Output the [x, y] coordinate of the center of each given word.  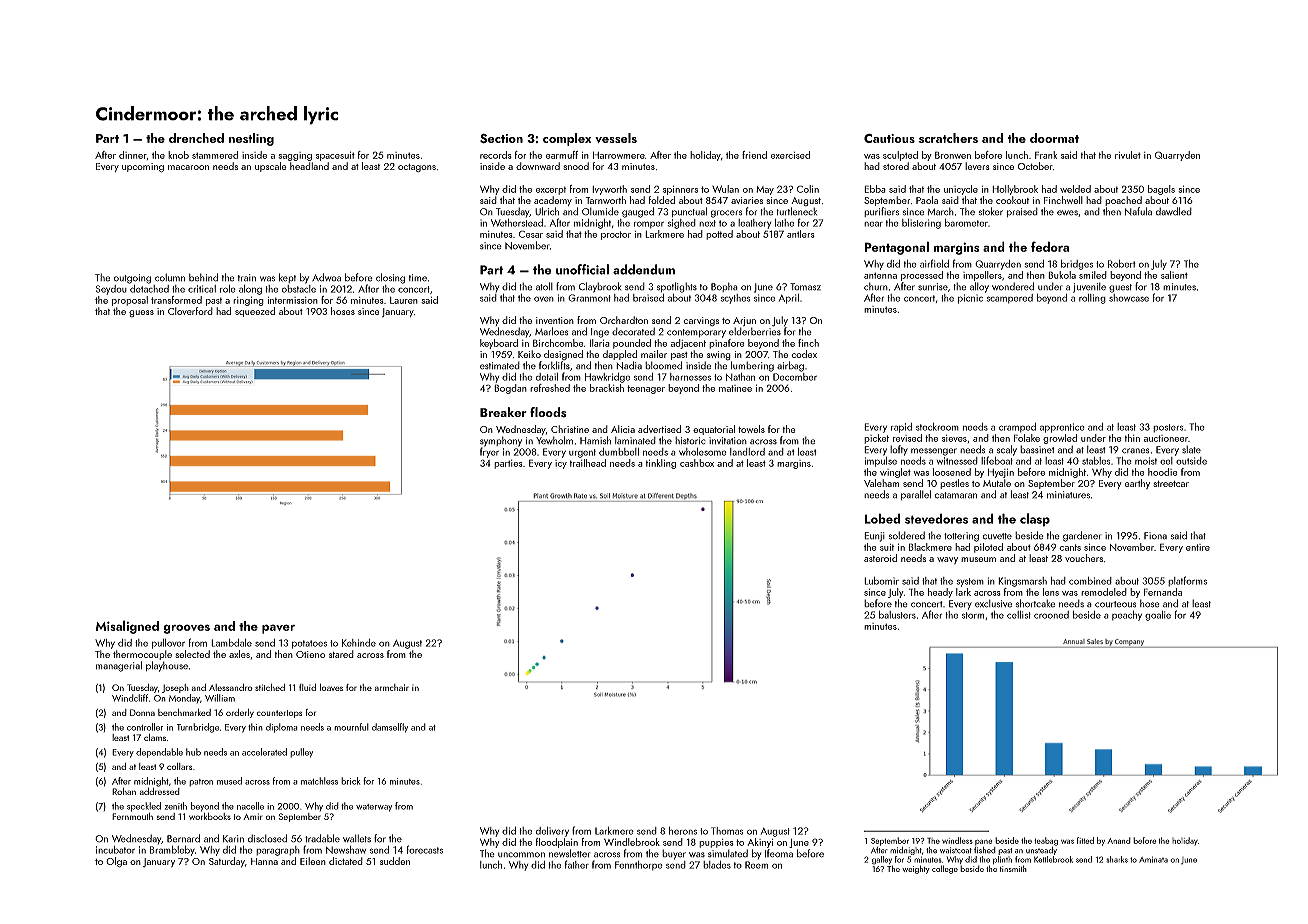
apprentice [1062, 428]
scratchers [948, 138]
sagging [295, 156]
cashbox [697, 463]
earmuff [562, 155]
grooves [186, 629]
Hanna [264, 861]
